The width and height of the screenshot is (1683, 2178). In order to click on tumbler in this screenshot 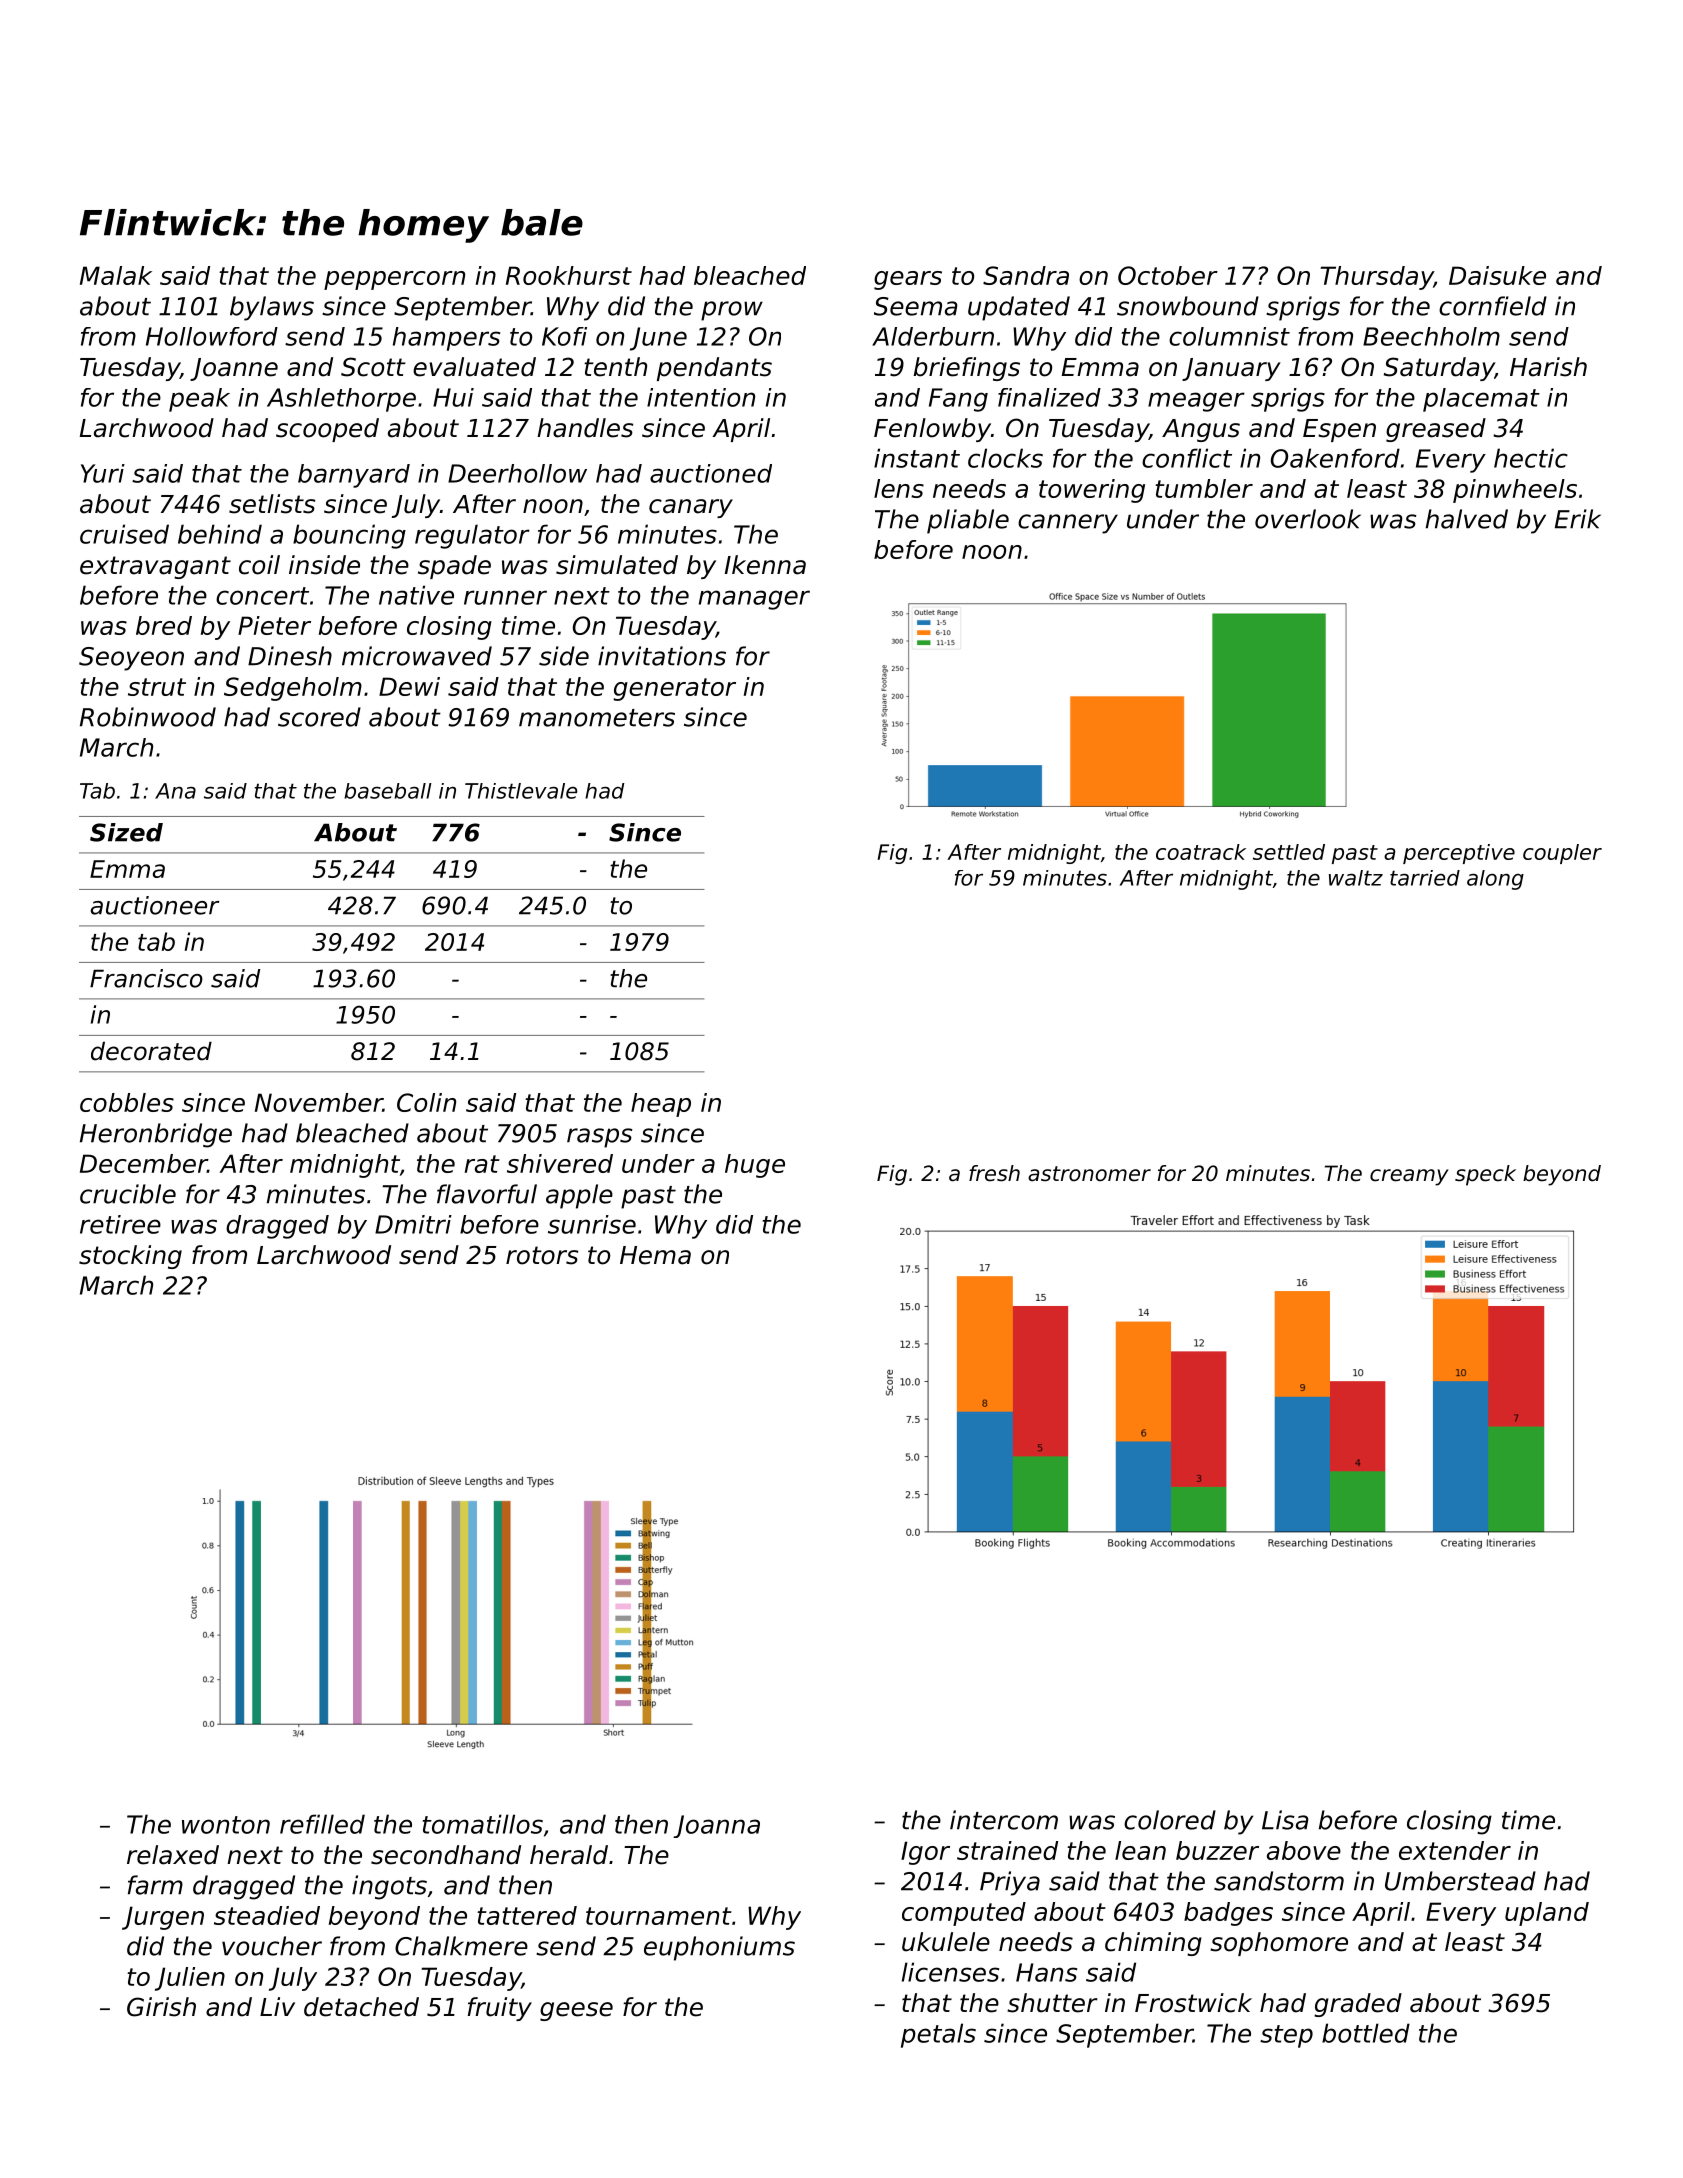, I will do `click(1204, 488)`.
